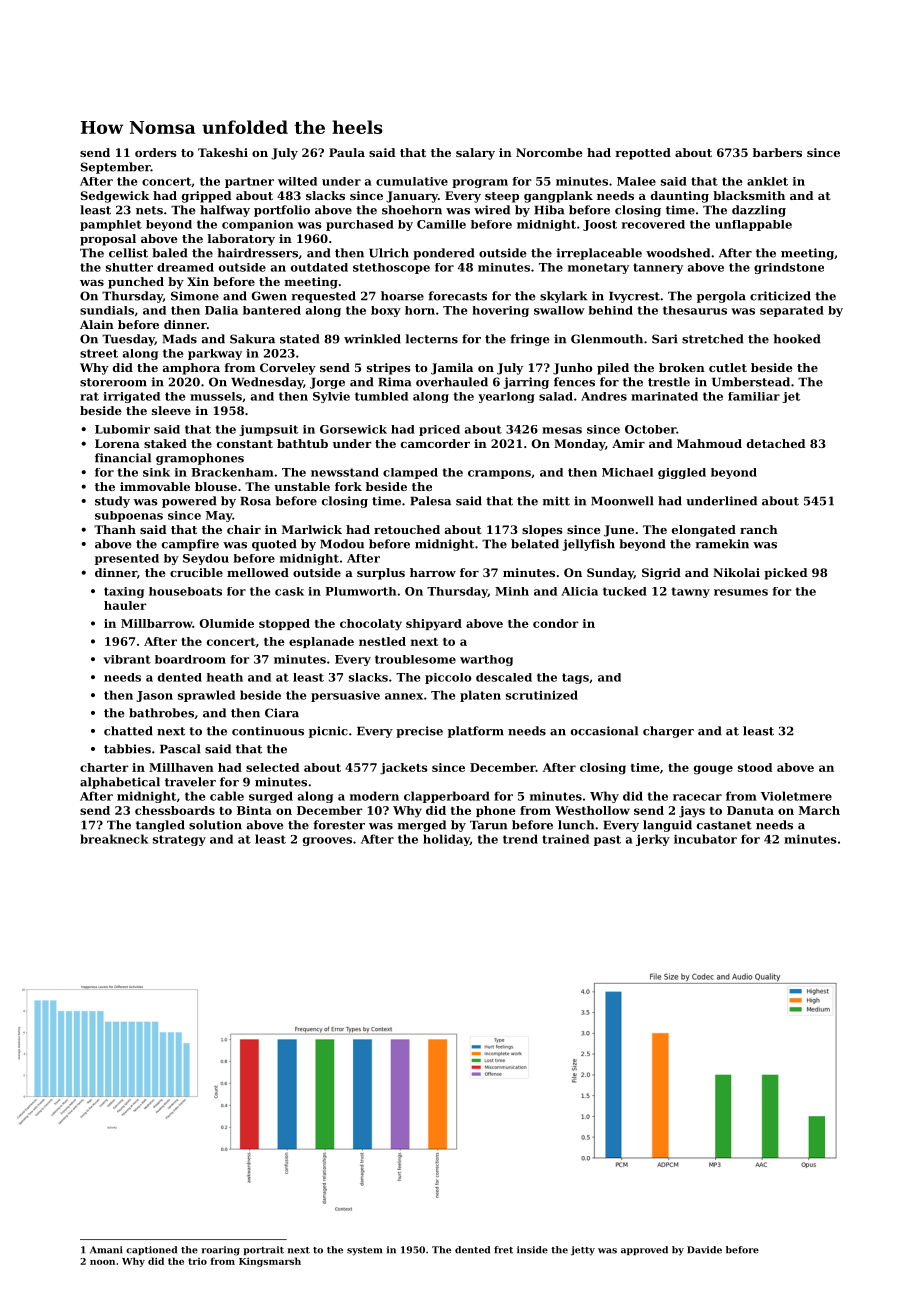  What do you see at coordinates (327, 841) in the image?
I see `grooves` at bounding box center [327, 841].
